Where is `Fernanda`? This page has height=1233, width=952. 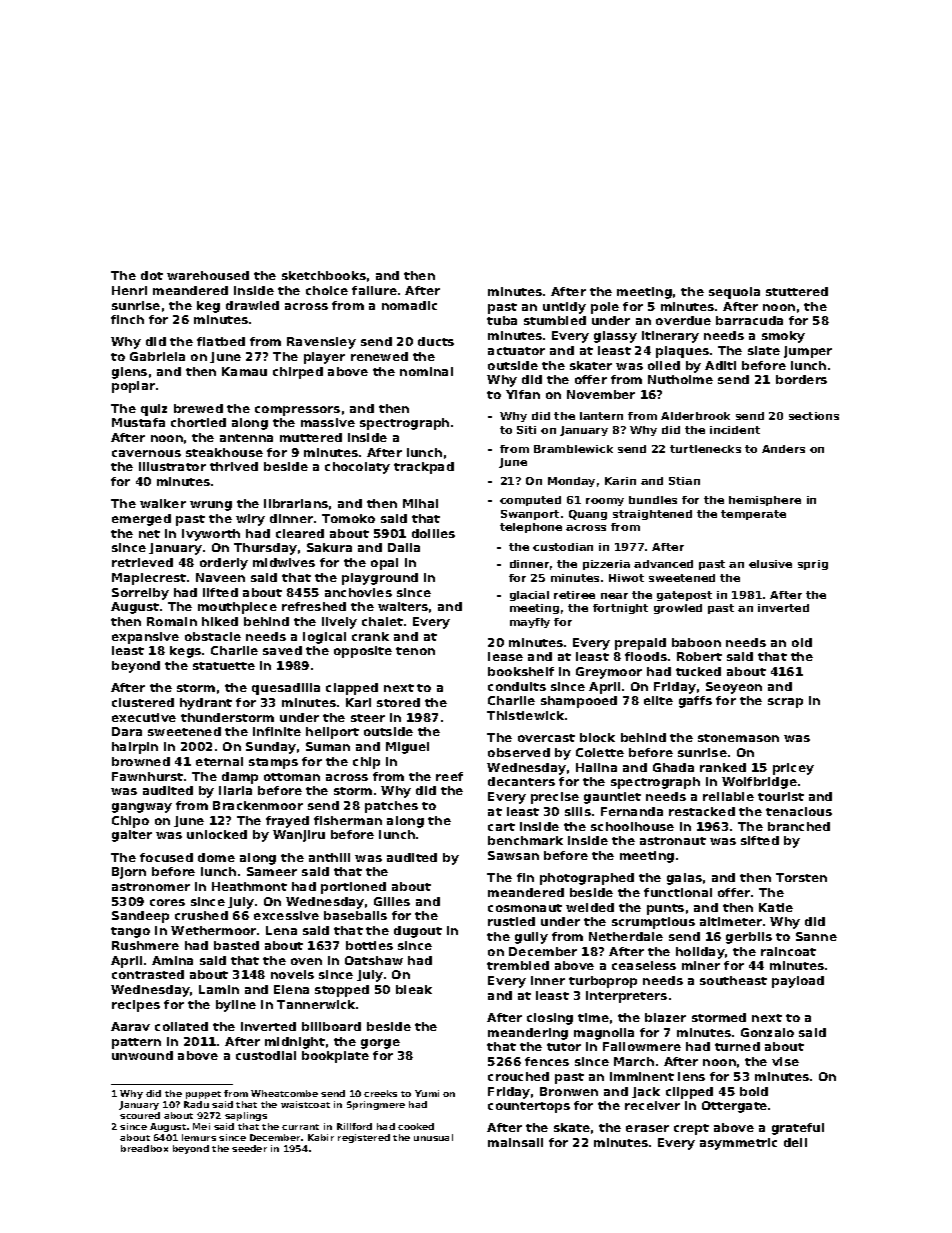
Fernanda is located at coordinates (632, 811).
